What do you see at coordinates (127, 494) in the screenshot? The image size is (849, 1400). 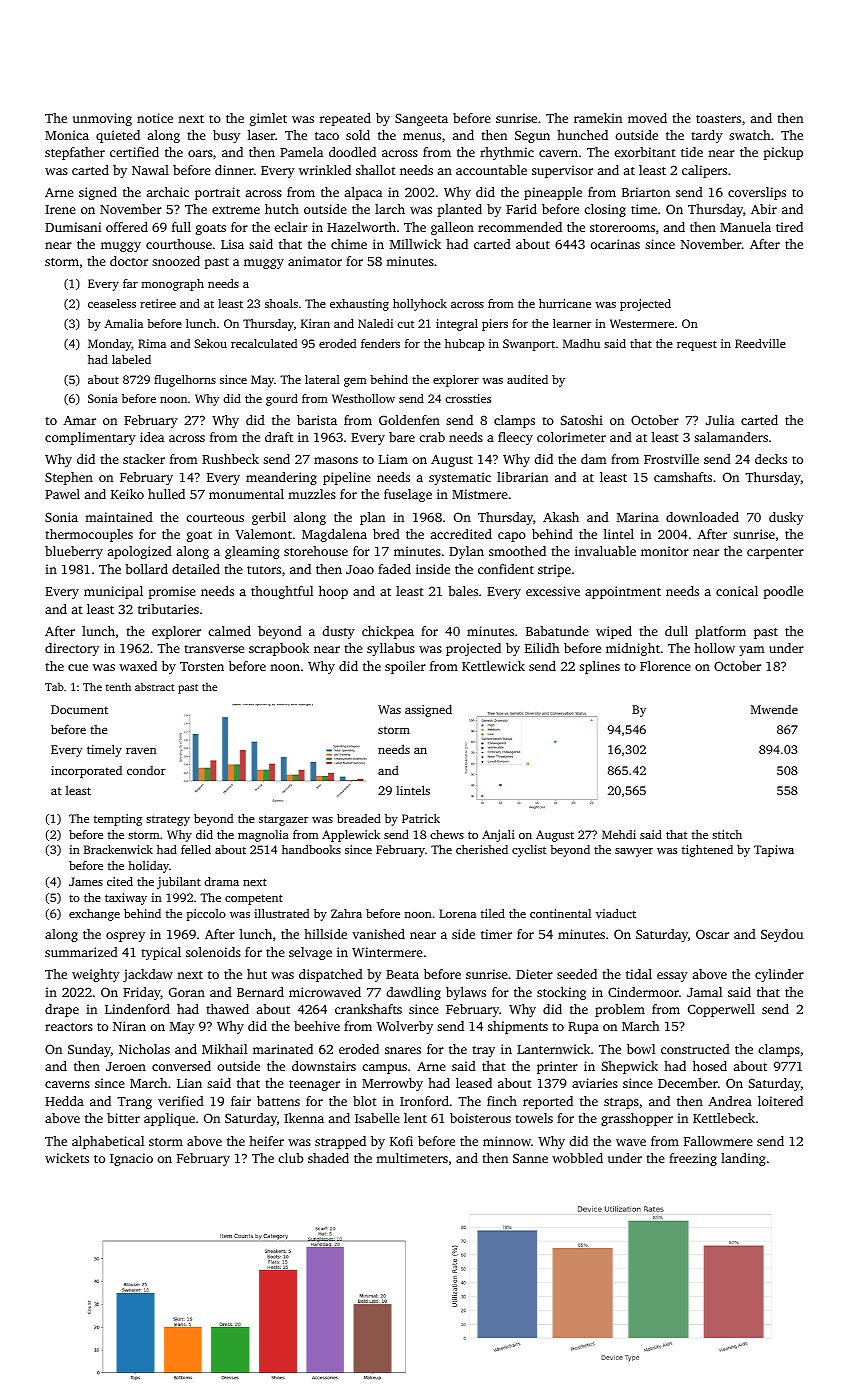 I see `Keiko` at bounding box center [127, 494].
